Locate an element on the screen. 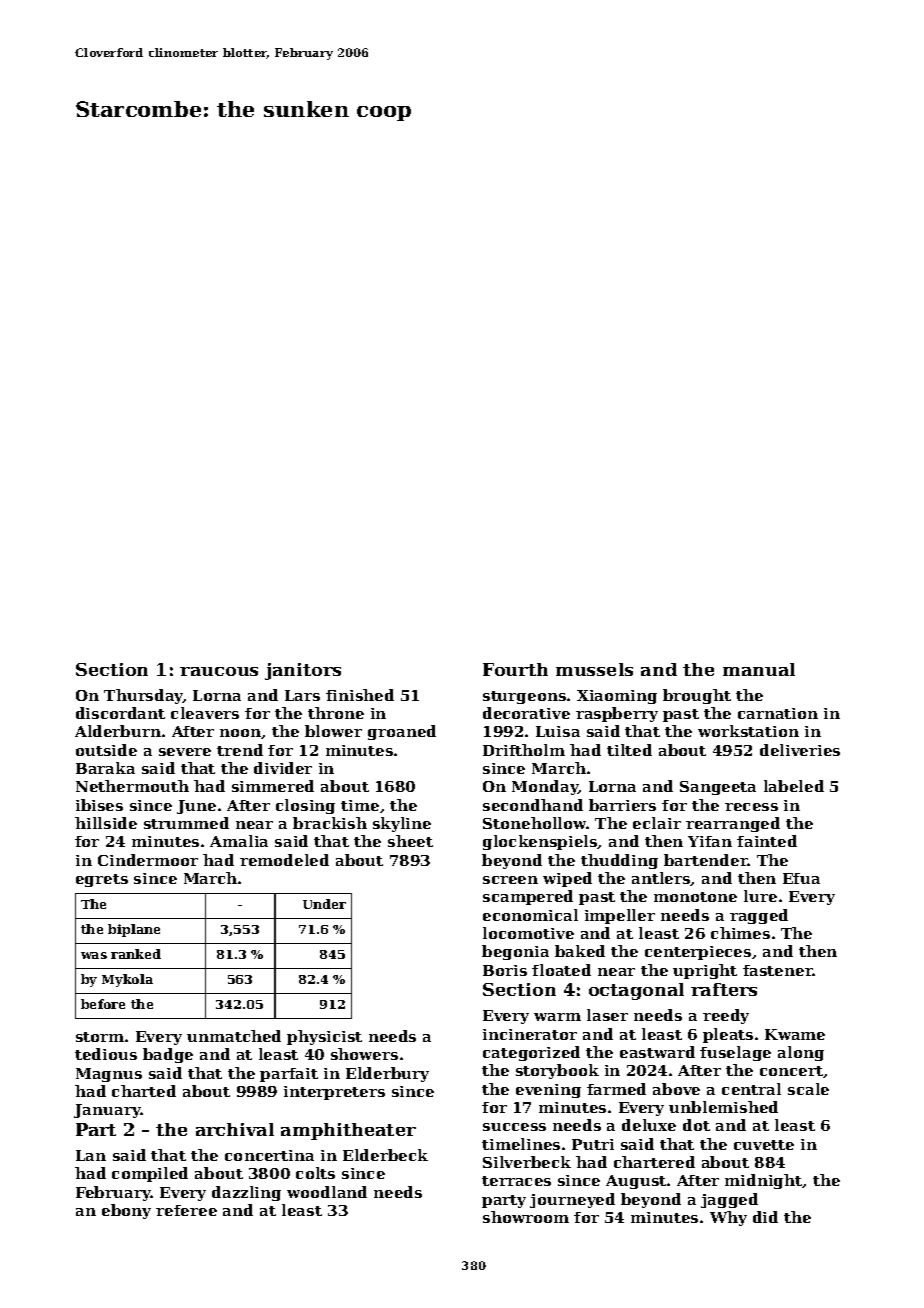  raucous is located at coordinates (219, 671).
